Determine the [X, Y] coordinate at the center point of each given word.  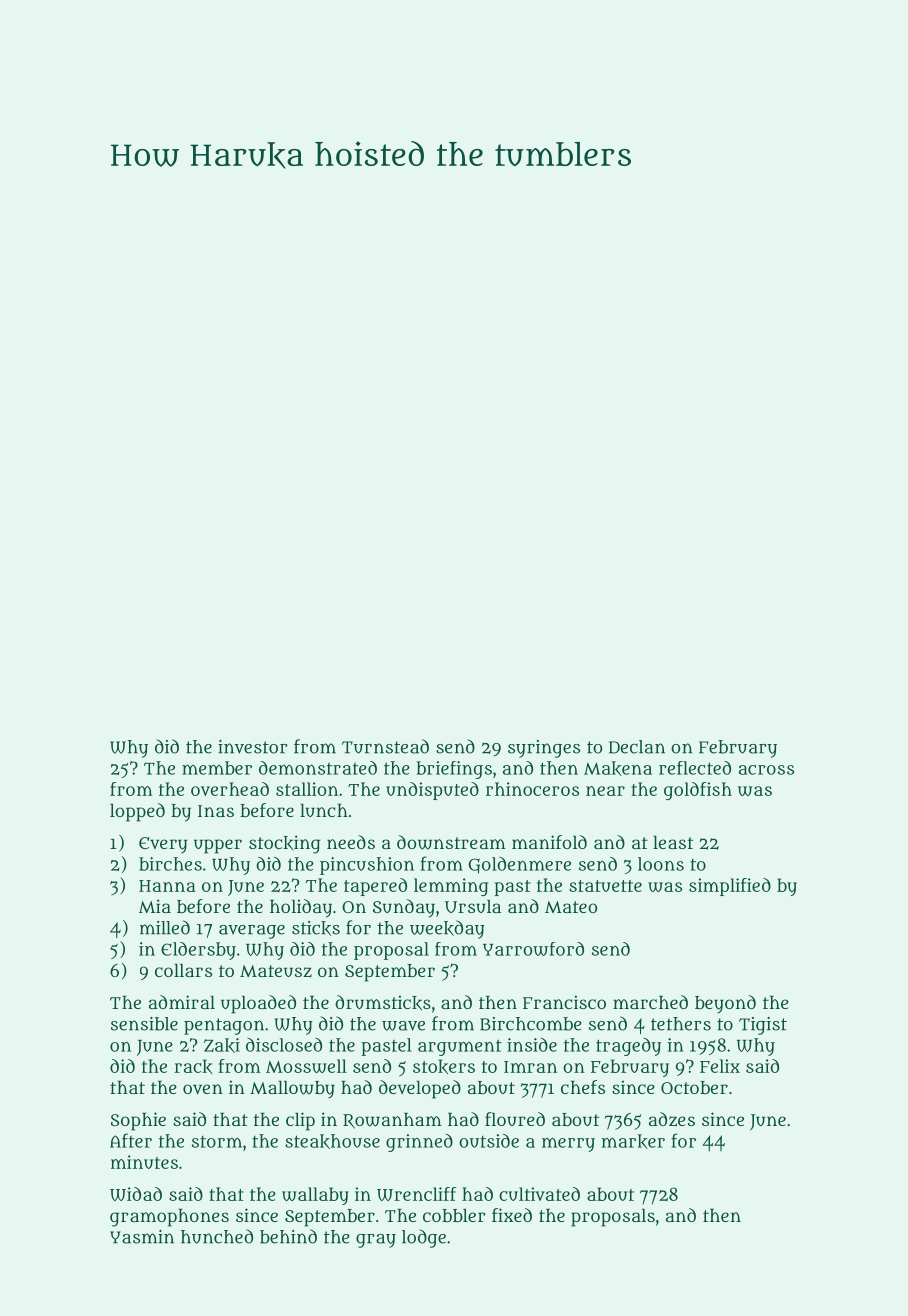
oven [203, 1089]
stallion [307, 789]
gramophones [169, 1218]
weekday [447, 929]
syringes [544, 749]
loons [661, 864]
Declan [637, 747]
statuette [605, 886]
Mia [155, 906]
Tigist [763, 1026]
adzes [672, 1119]
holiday [301, 908]
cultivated [539, 1194]
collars [183, 970]
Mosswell [306, 1066]
